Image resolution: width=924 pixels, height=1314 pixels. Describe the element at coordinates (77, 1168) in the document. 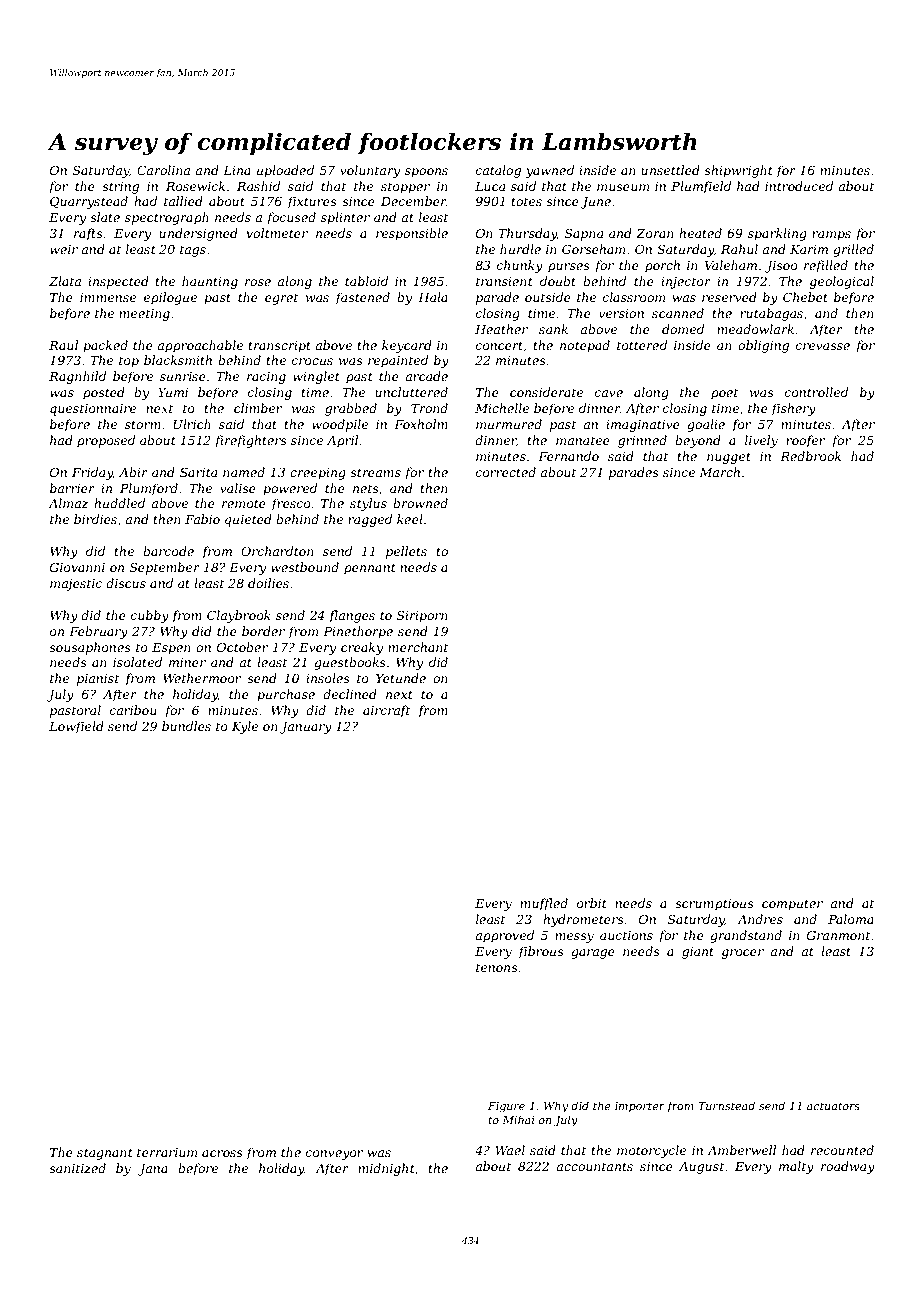

I see `sanitized` at that location.
